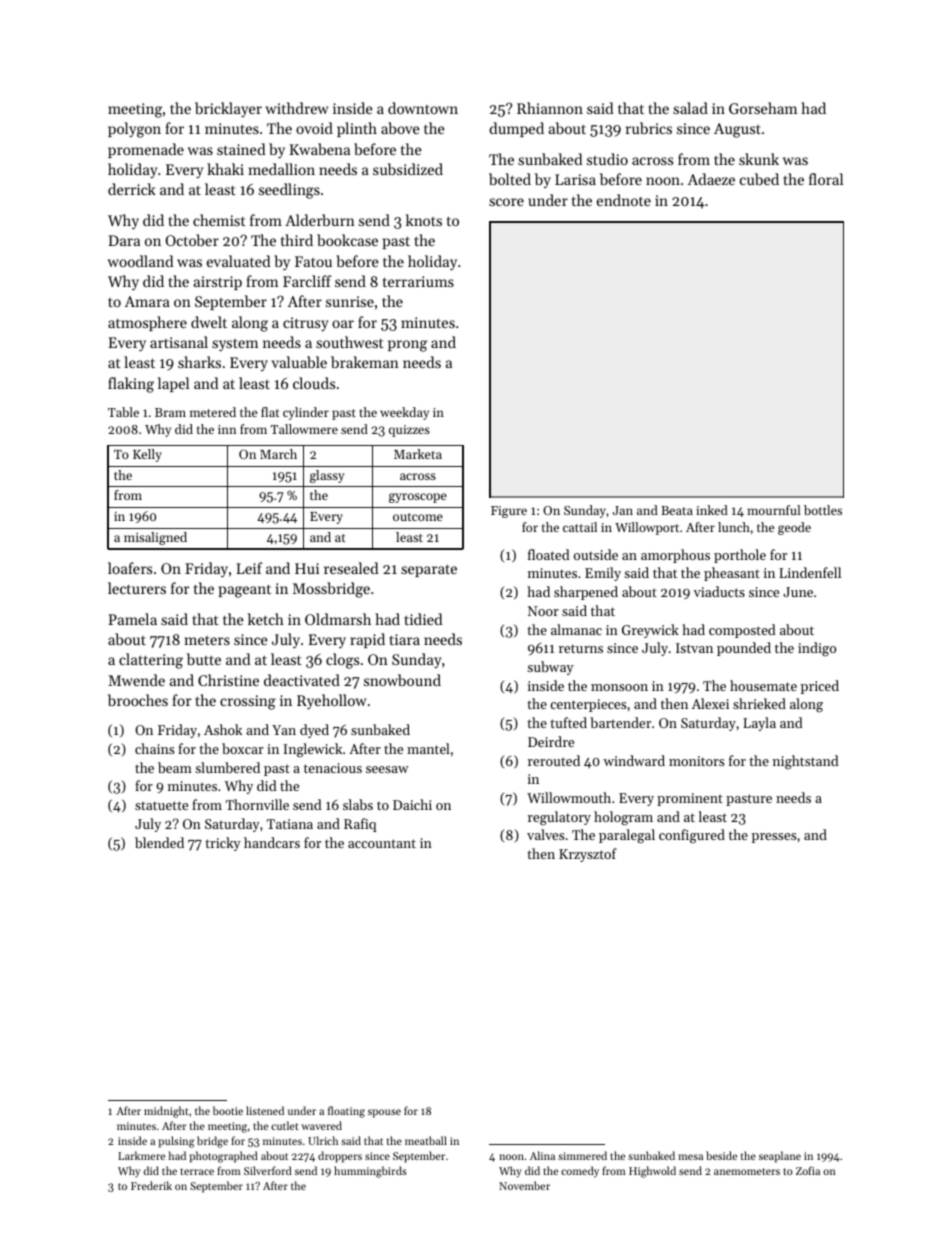 Image resolution: width=952 pixels, height=1233 pixels. Describe the element at coordinates (588, 855) in the screenshot. I see `Krzysztof` at that location.
